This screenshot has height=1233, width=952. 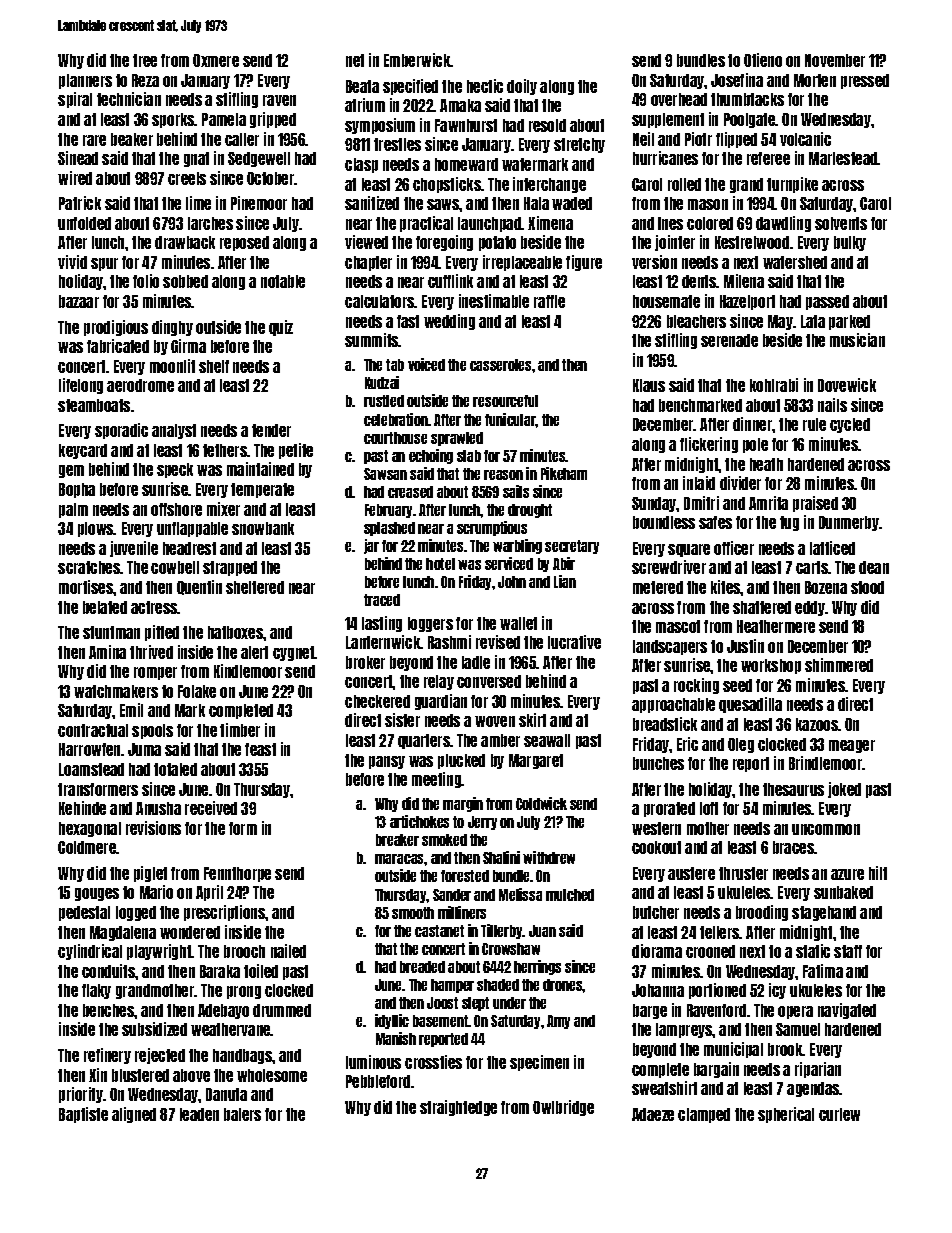 I want to click on creased, so click(x=410, y=492).
